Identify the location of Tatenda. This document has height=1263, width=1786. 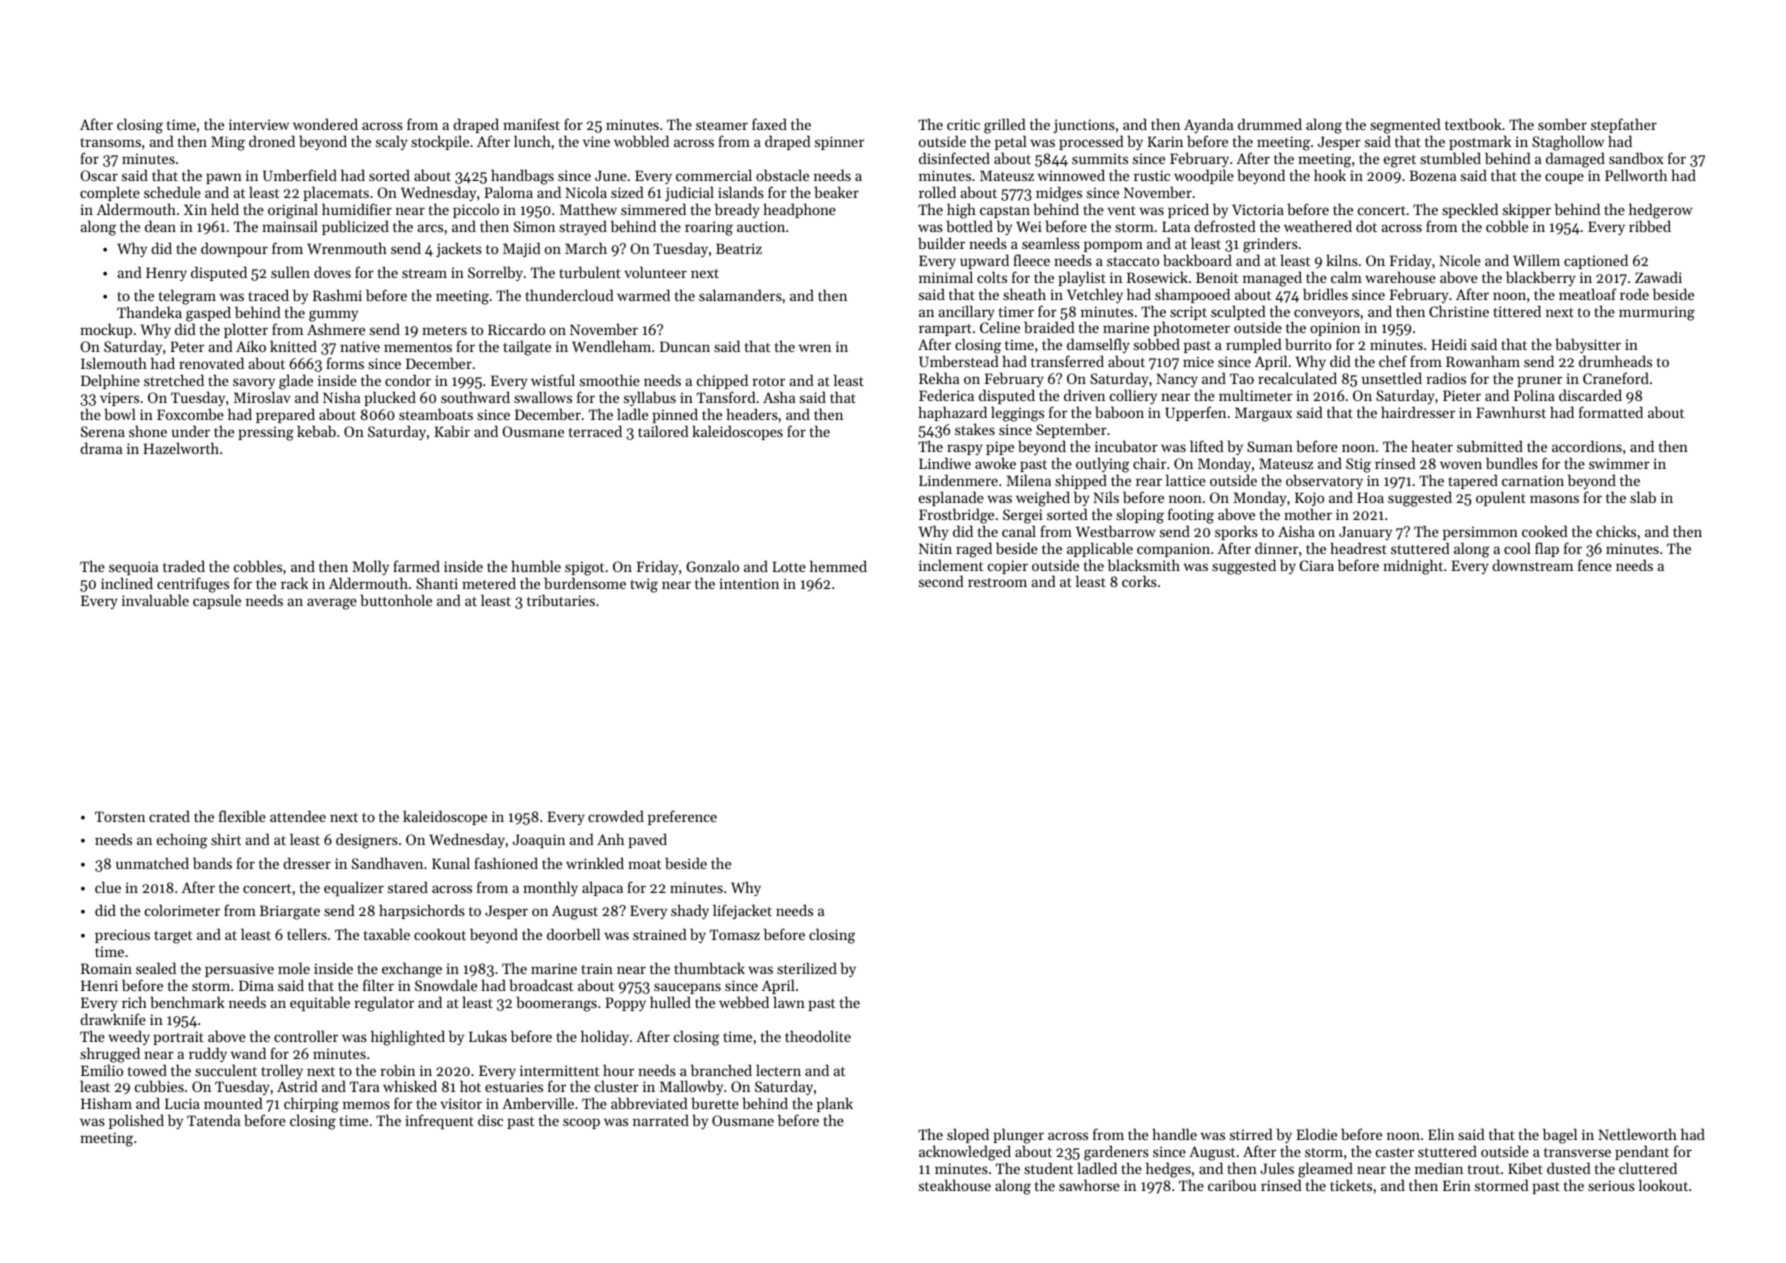
(213, 1120).
